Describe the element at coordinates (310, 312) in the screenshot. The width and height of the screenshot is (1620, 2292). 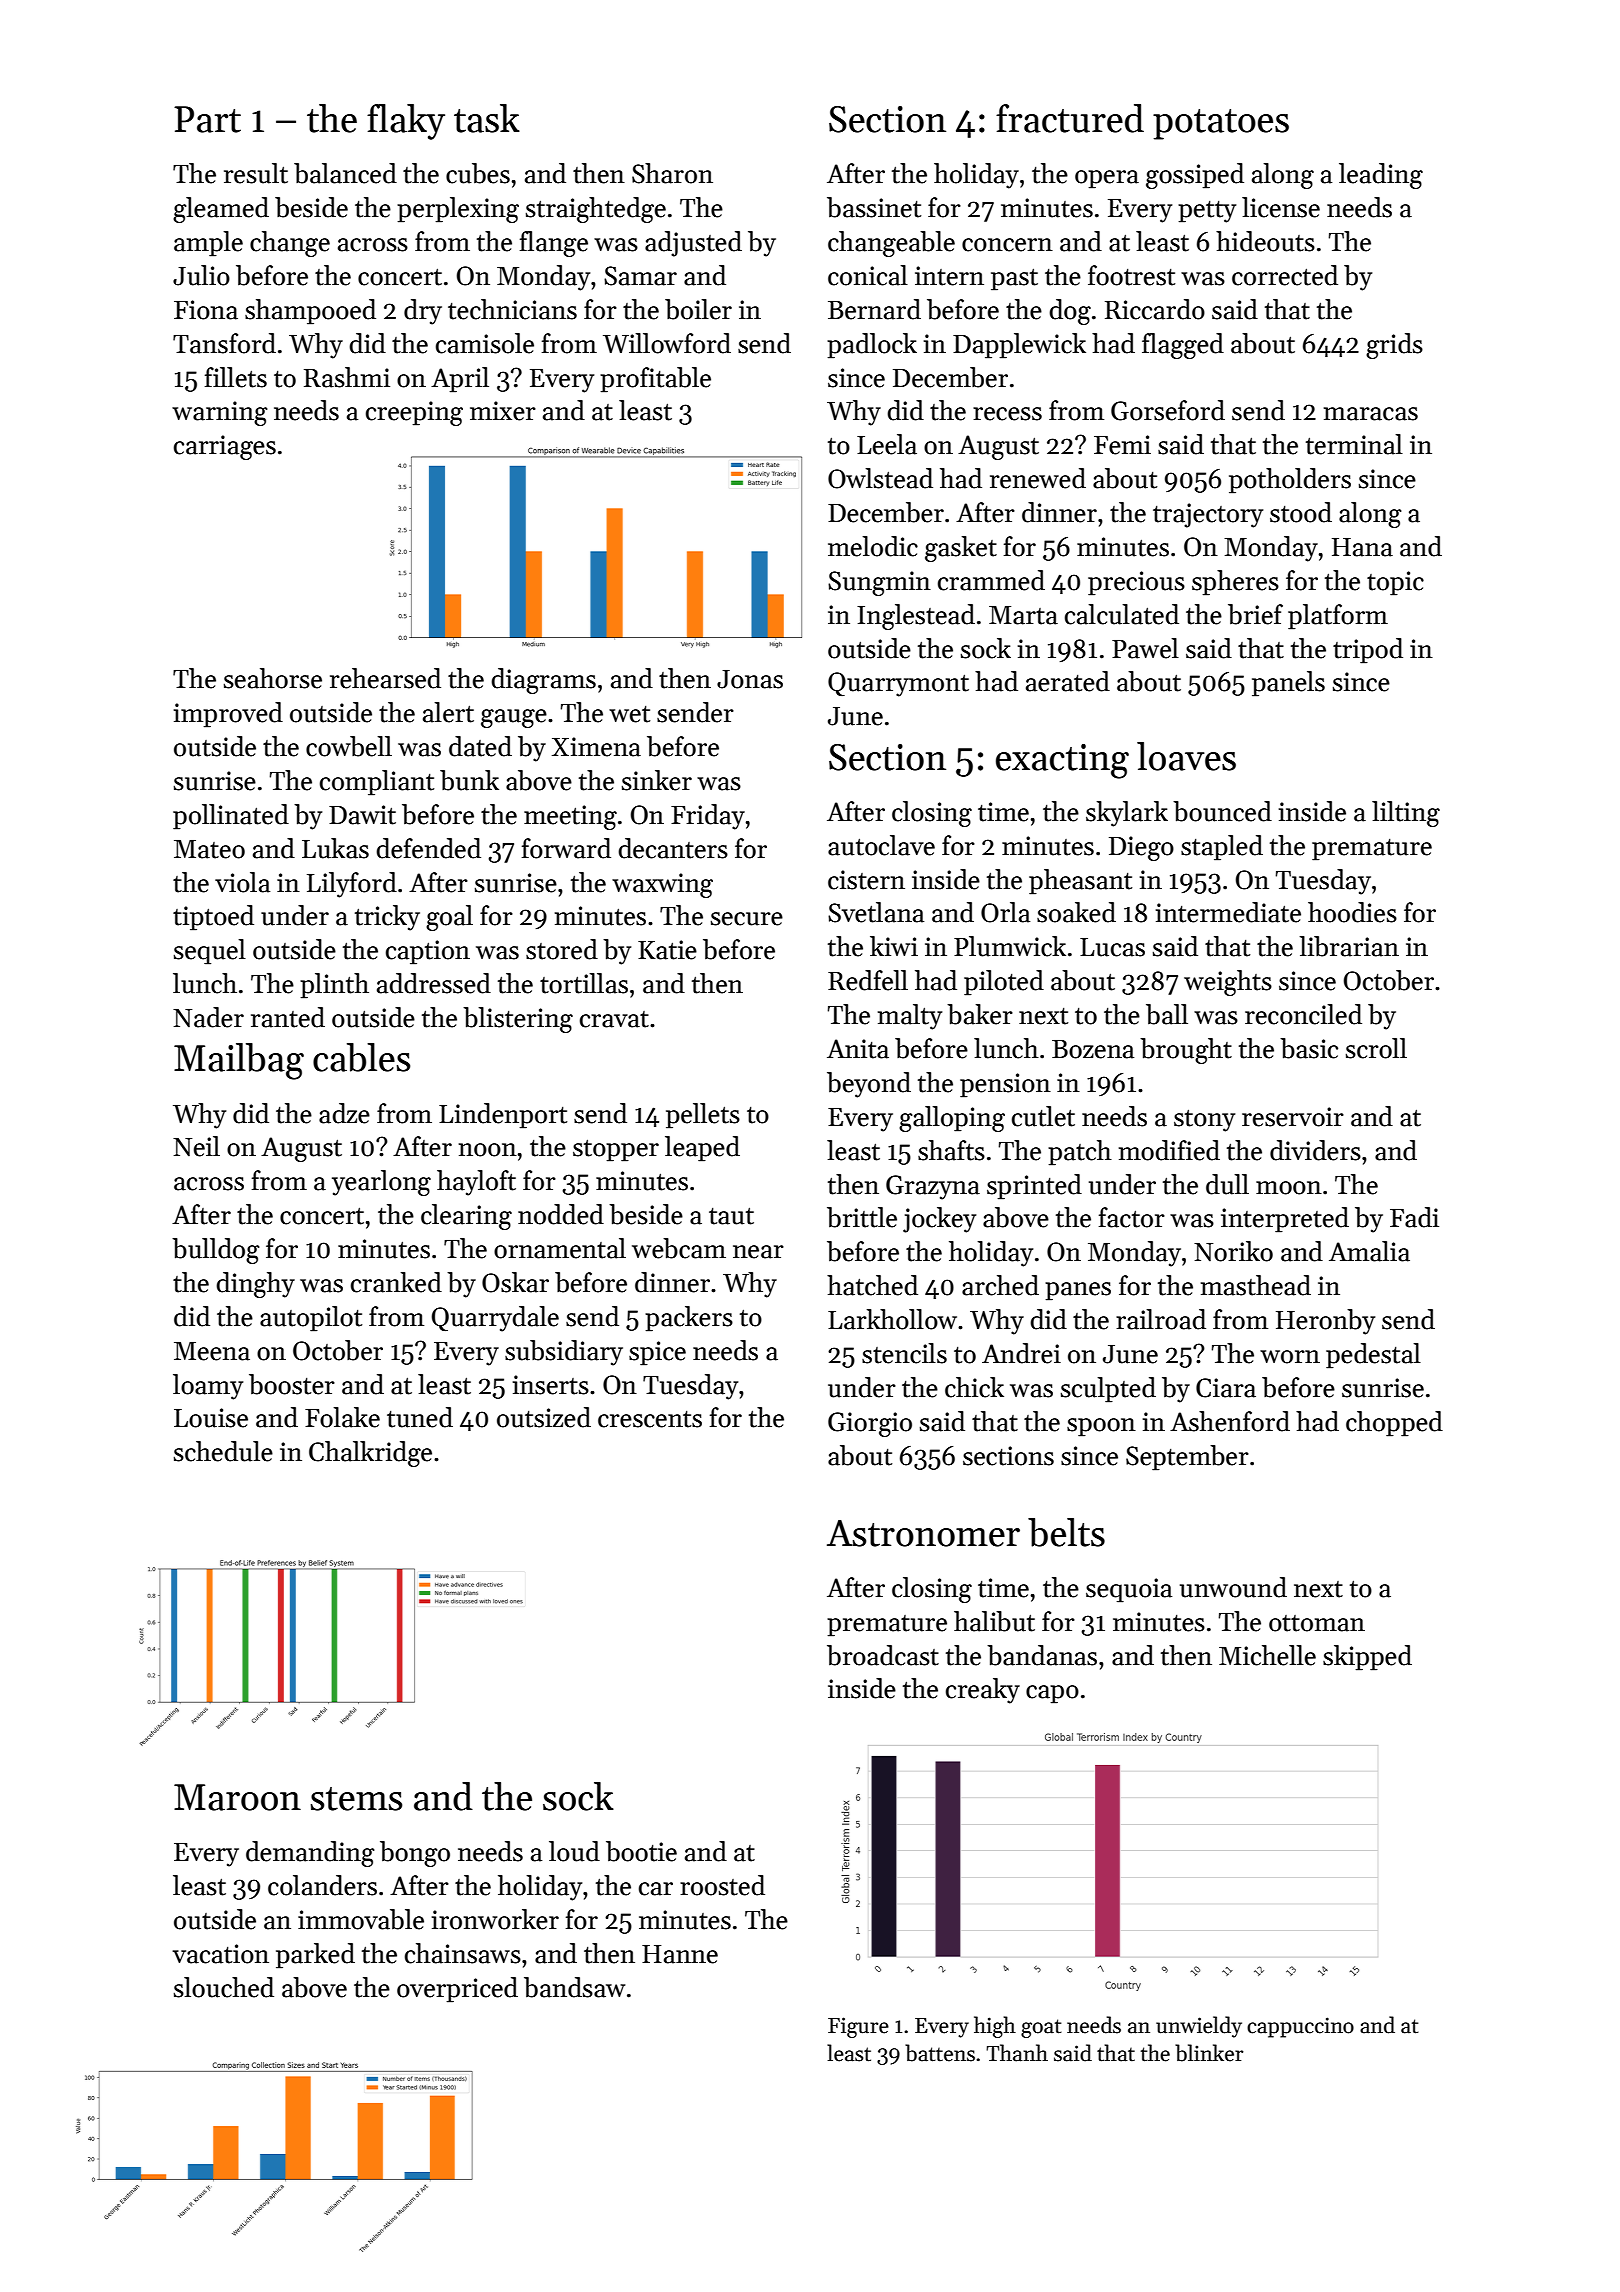
I see `shampooed` at that location.
